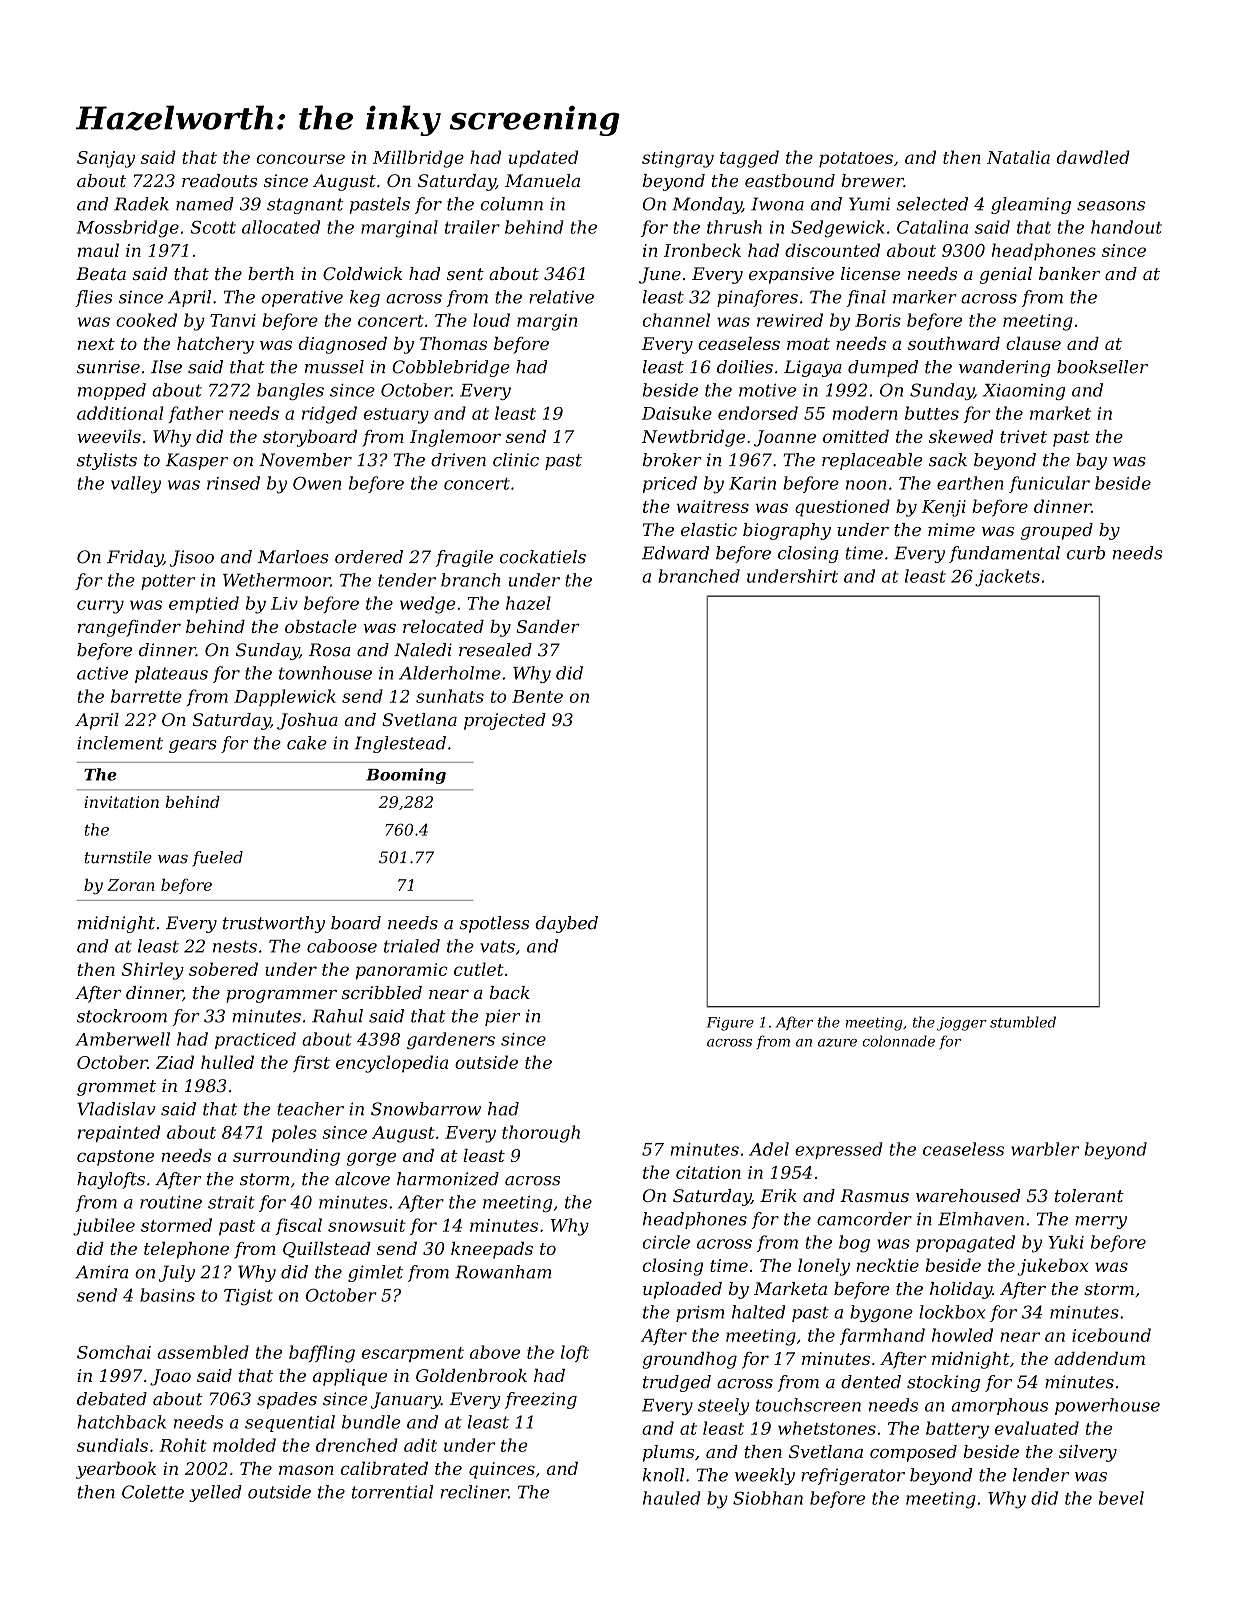 This screenshot has width=1241, height=1606. Describe the element at coordinates (317, 483) in the screenshot. I see `Owen` at that location.
